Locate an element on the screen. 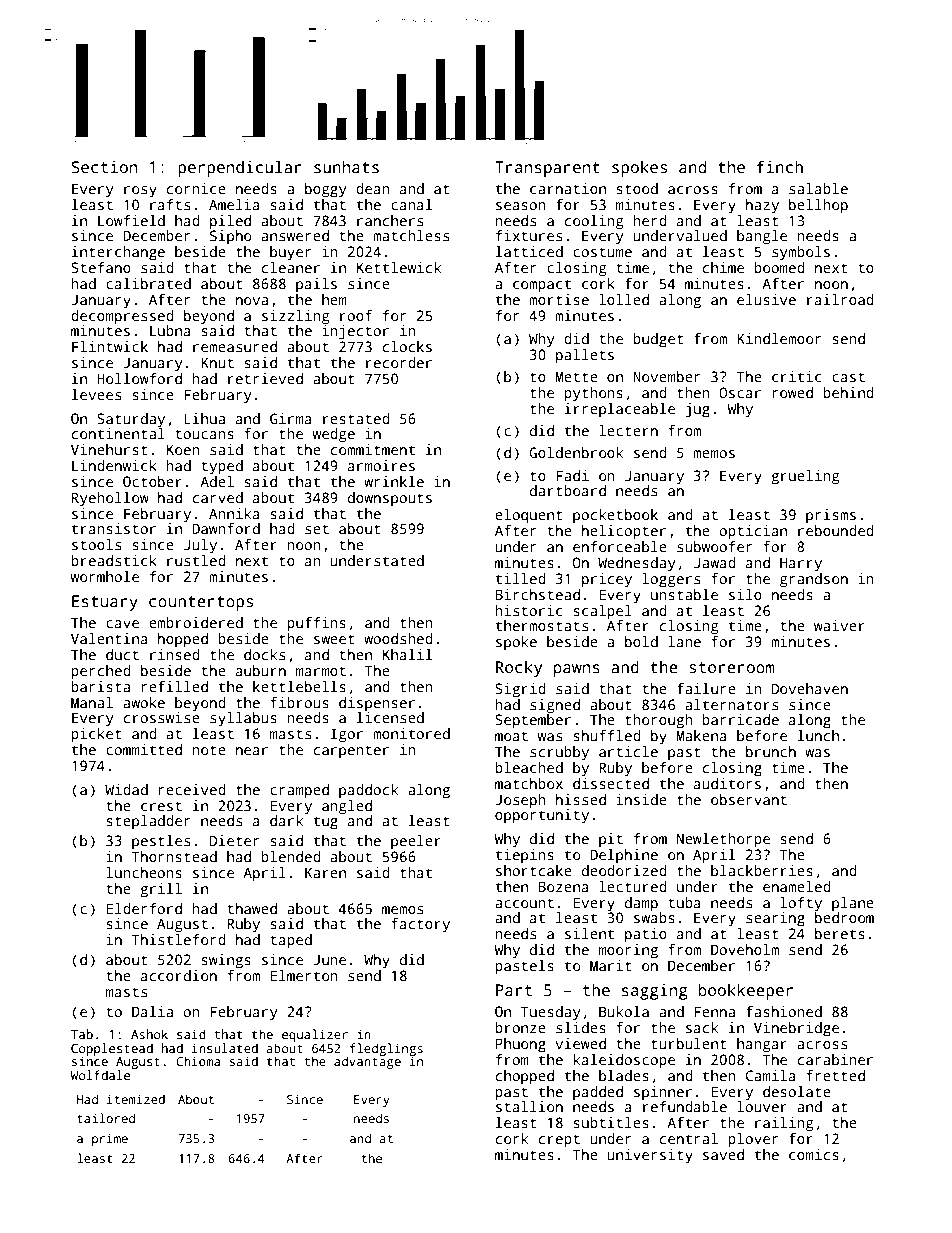  brunch is located at coordinates (771, 751).
